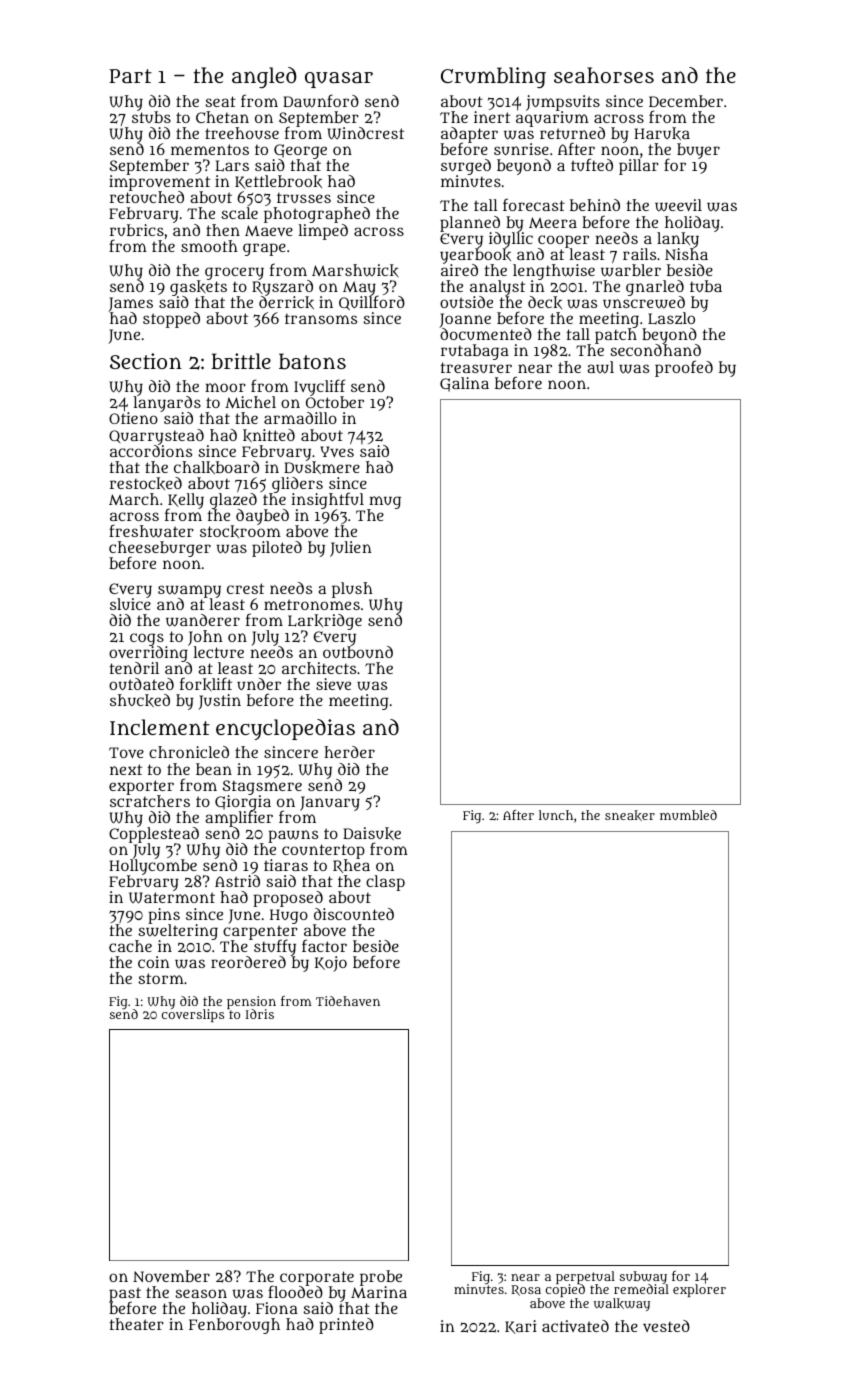  What do you see at coordinates (604, 75) in the document?
I see `seahorses` at bounding box center [604, 75].
